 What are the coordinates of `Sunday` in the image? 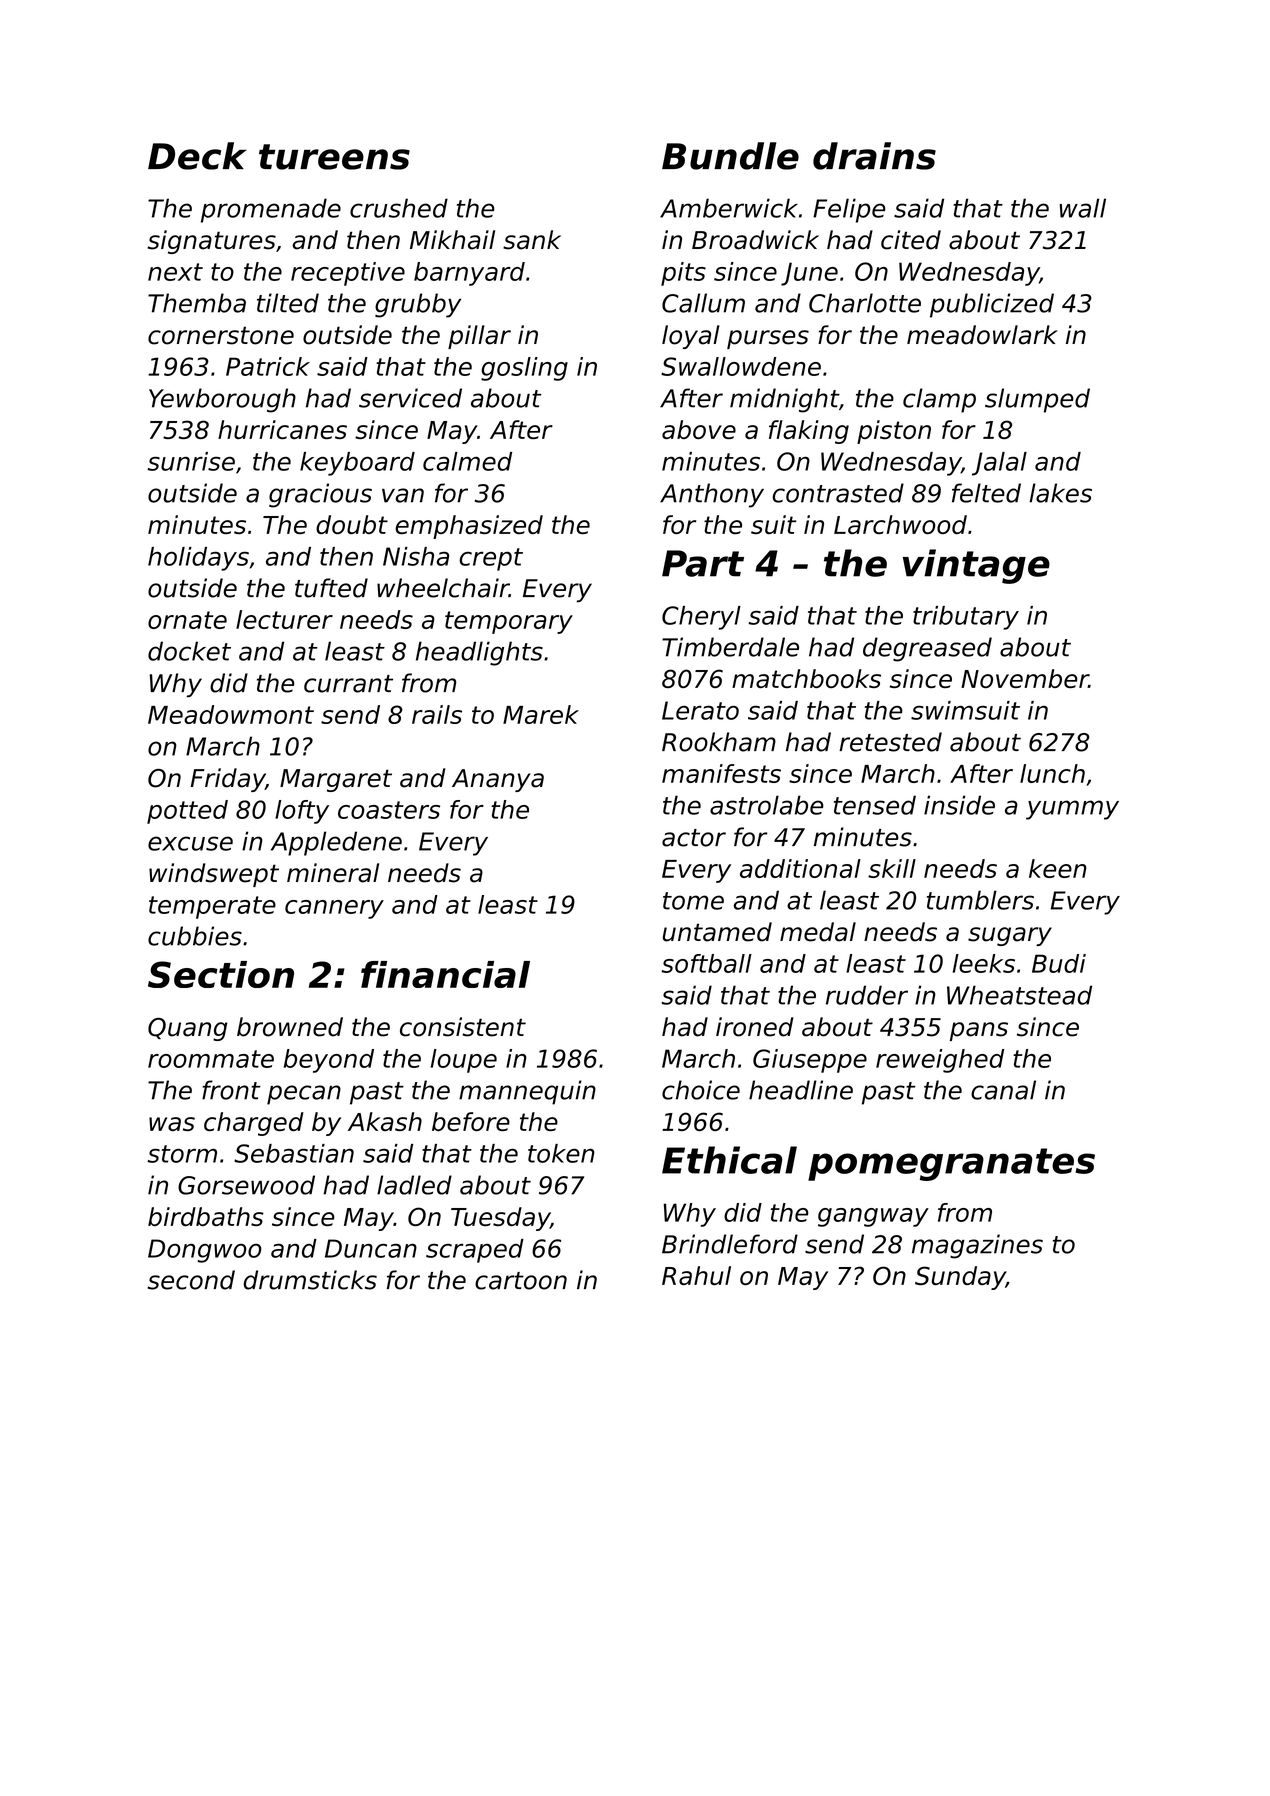 It's located at (960, 1278).
